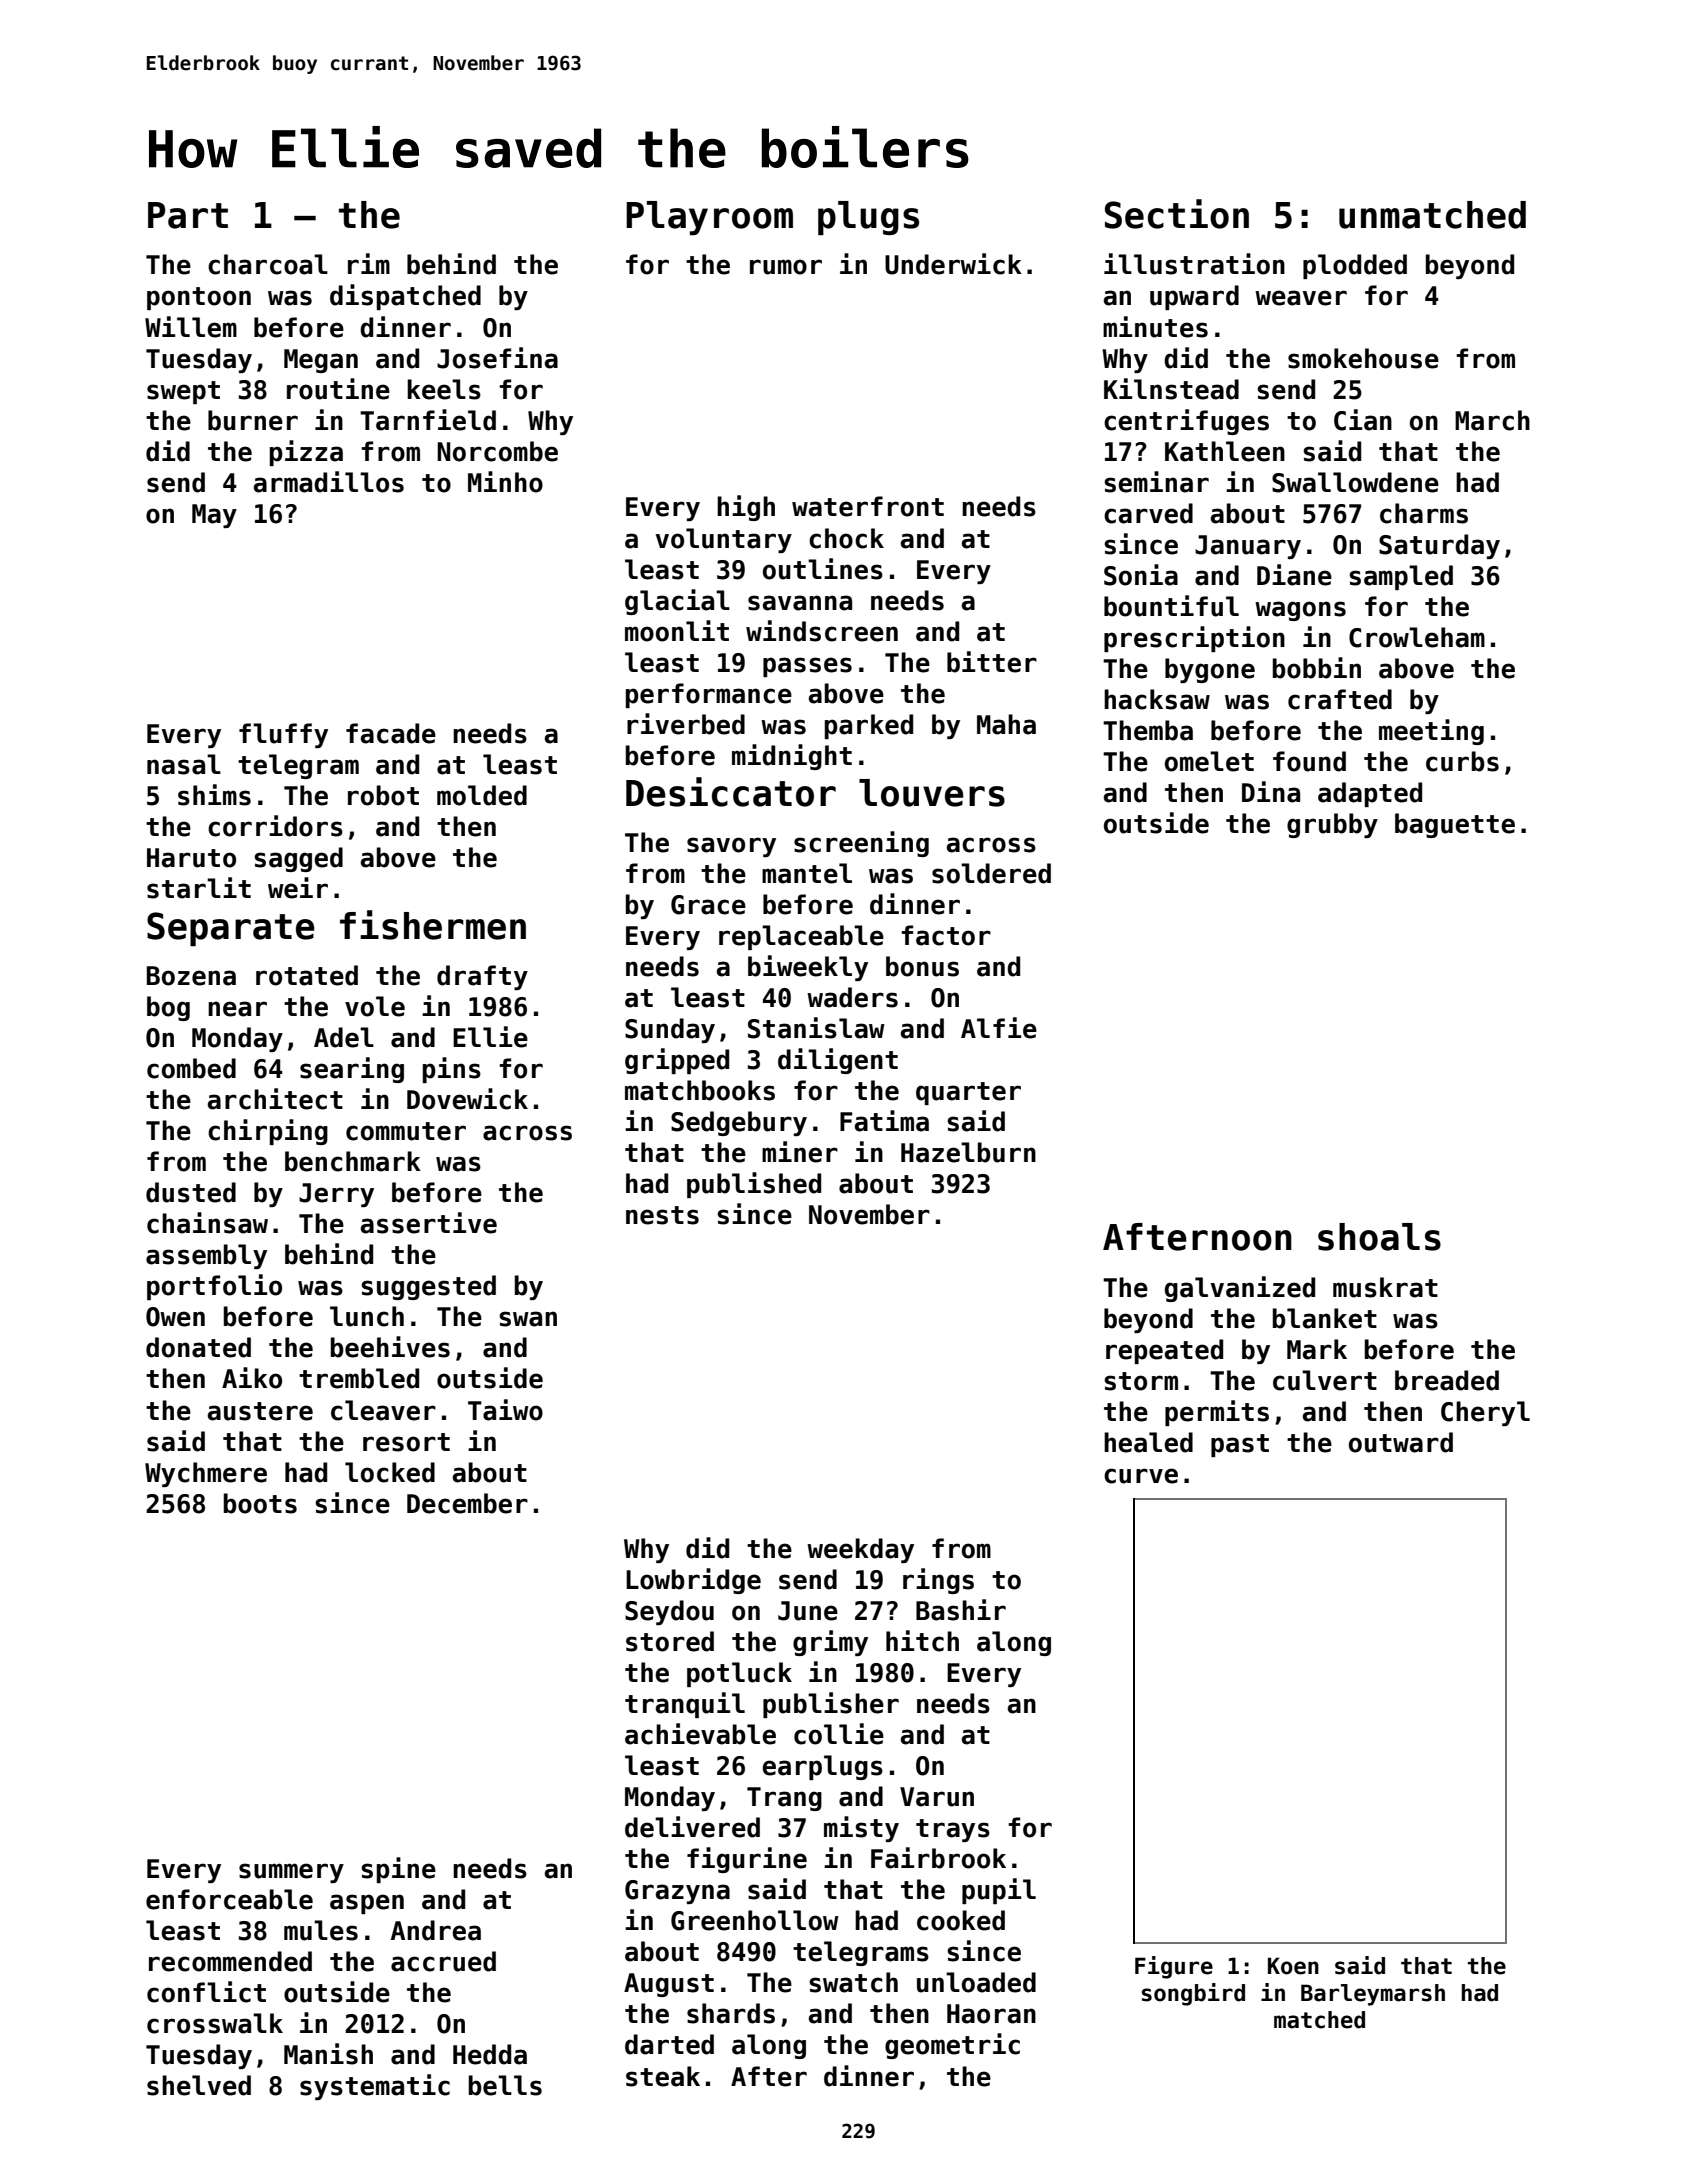  What do you see at coordinates (999, 1028) in the image?
I see `Alfie` at bounding box center [999, 1028].
